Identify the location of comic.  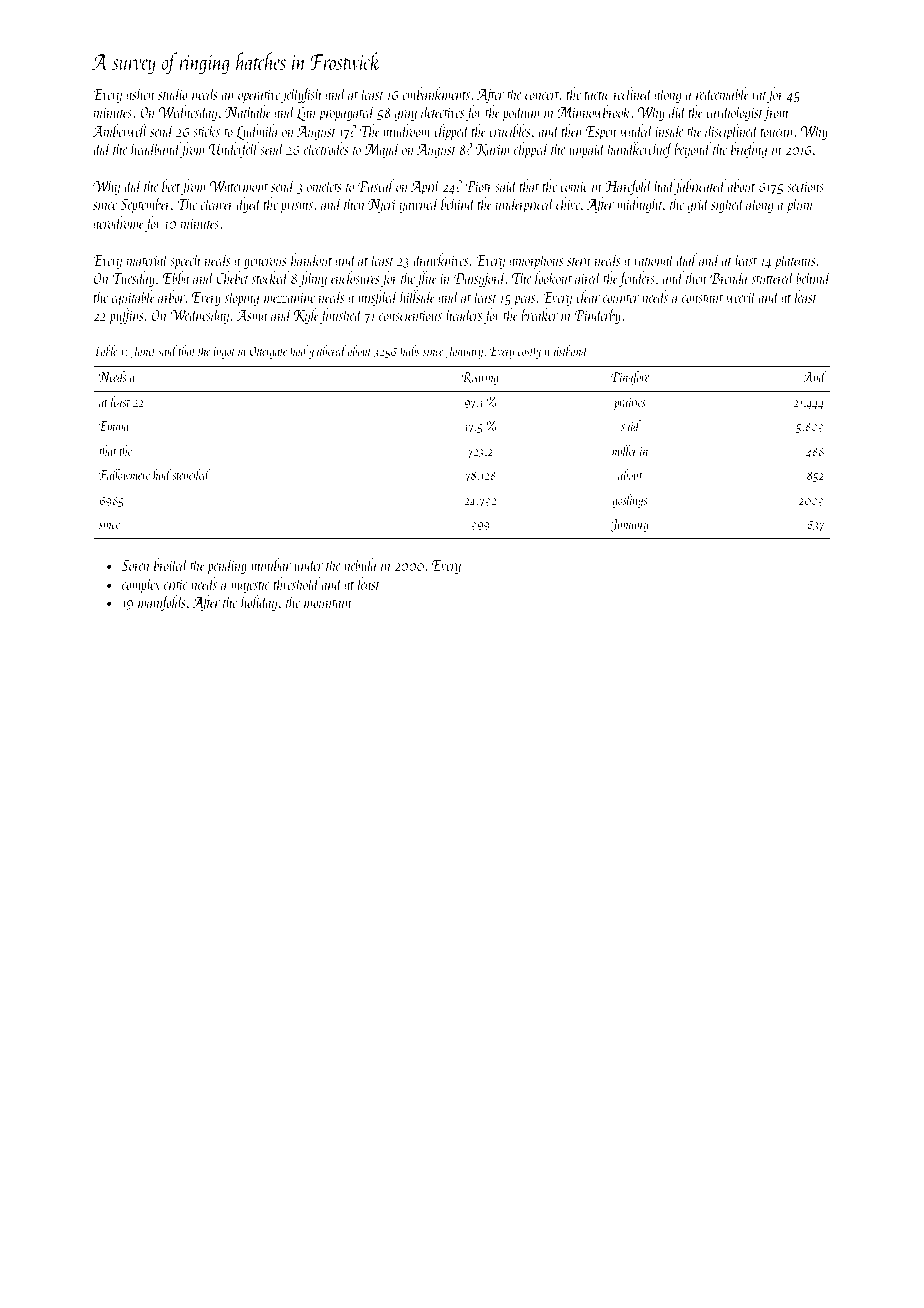
(574, 186).
